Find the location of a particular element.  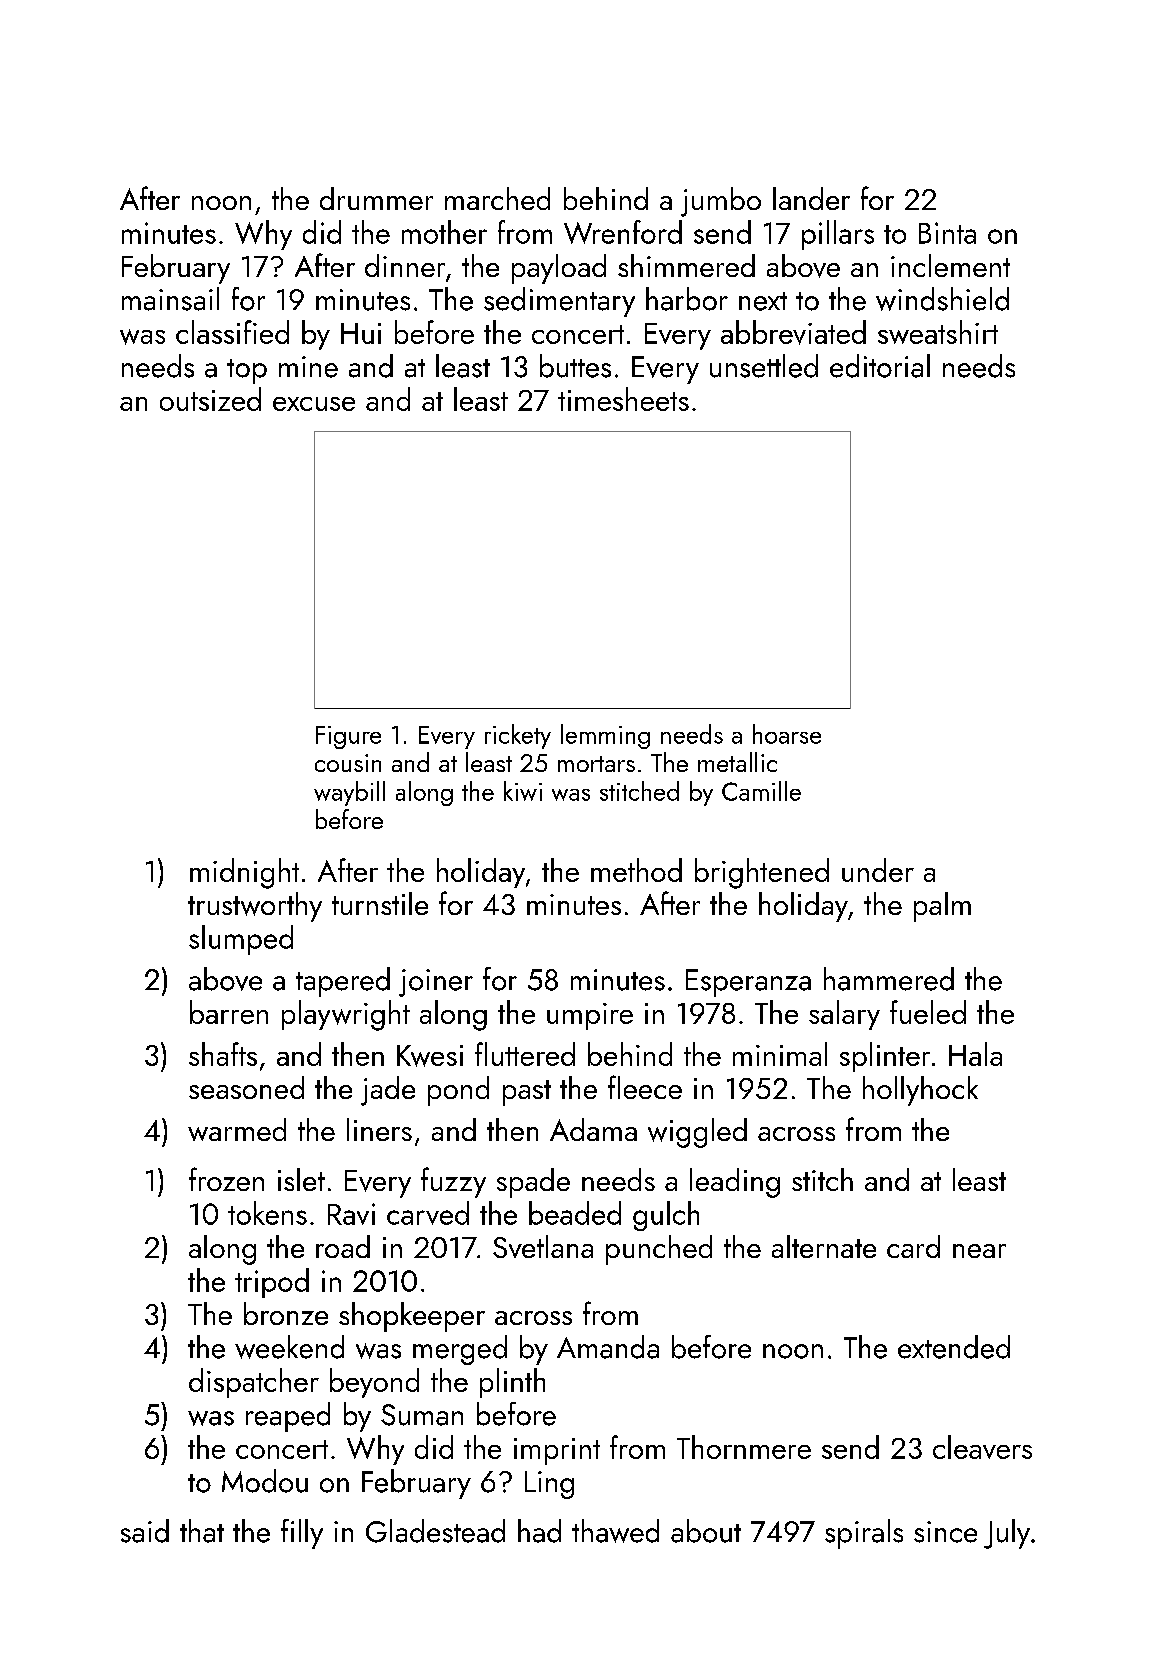

midnight is located at coordinates (244, 873).
